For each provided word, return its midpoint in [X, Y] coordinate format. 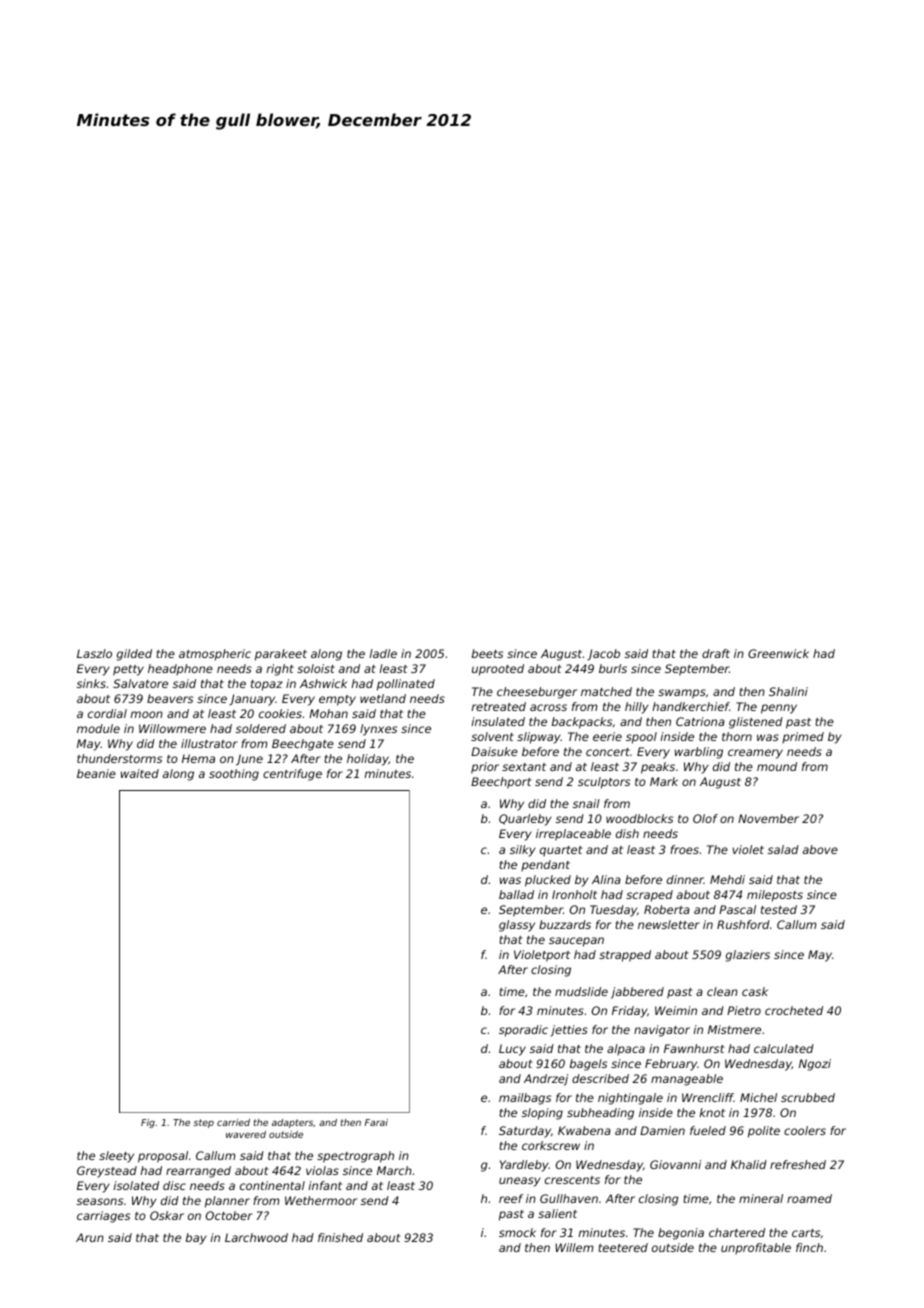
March [394, 1170]
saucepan [576, 942]
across [548, 707]
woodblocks [639, 818]
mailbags [525, 1099]
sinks [91, 683]
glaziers [748, 956]
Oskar [167, 1215]
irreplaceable [573, 835]
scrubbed [808, 1097]
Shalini [788, 691]
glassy [517, 926]
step [203, 1123]
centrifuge [292, 775]
